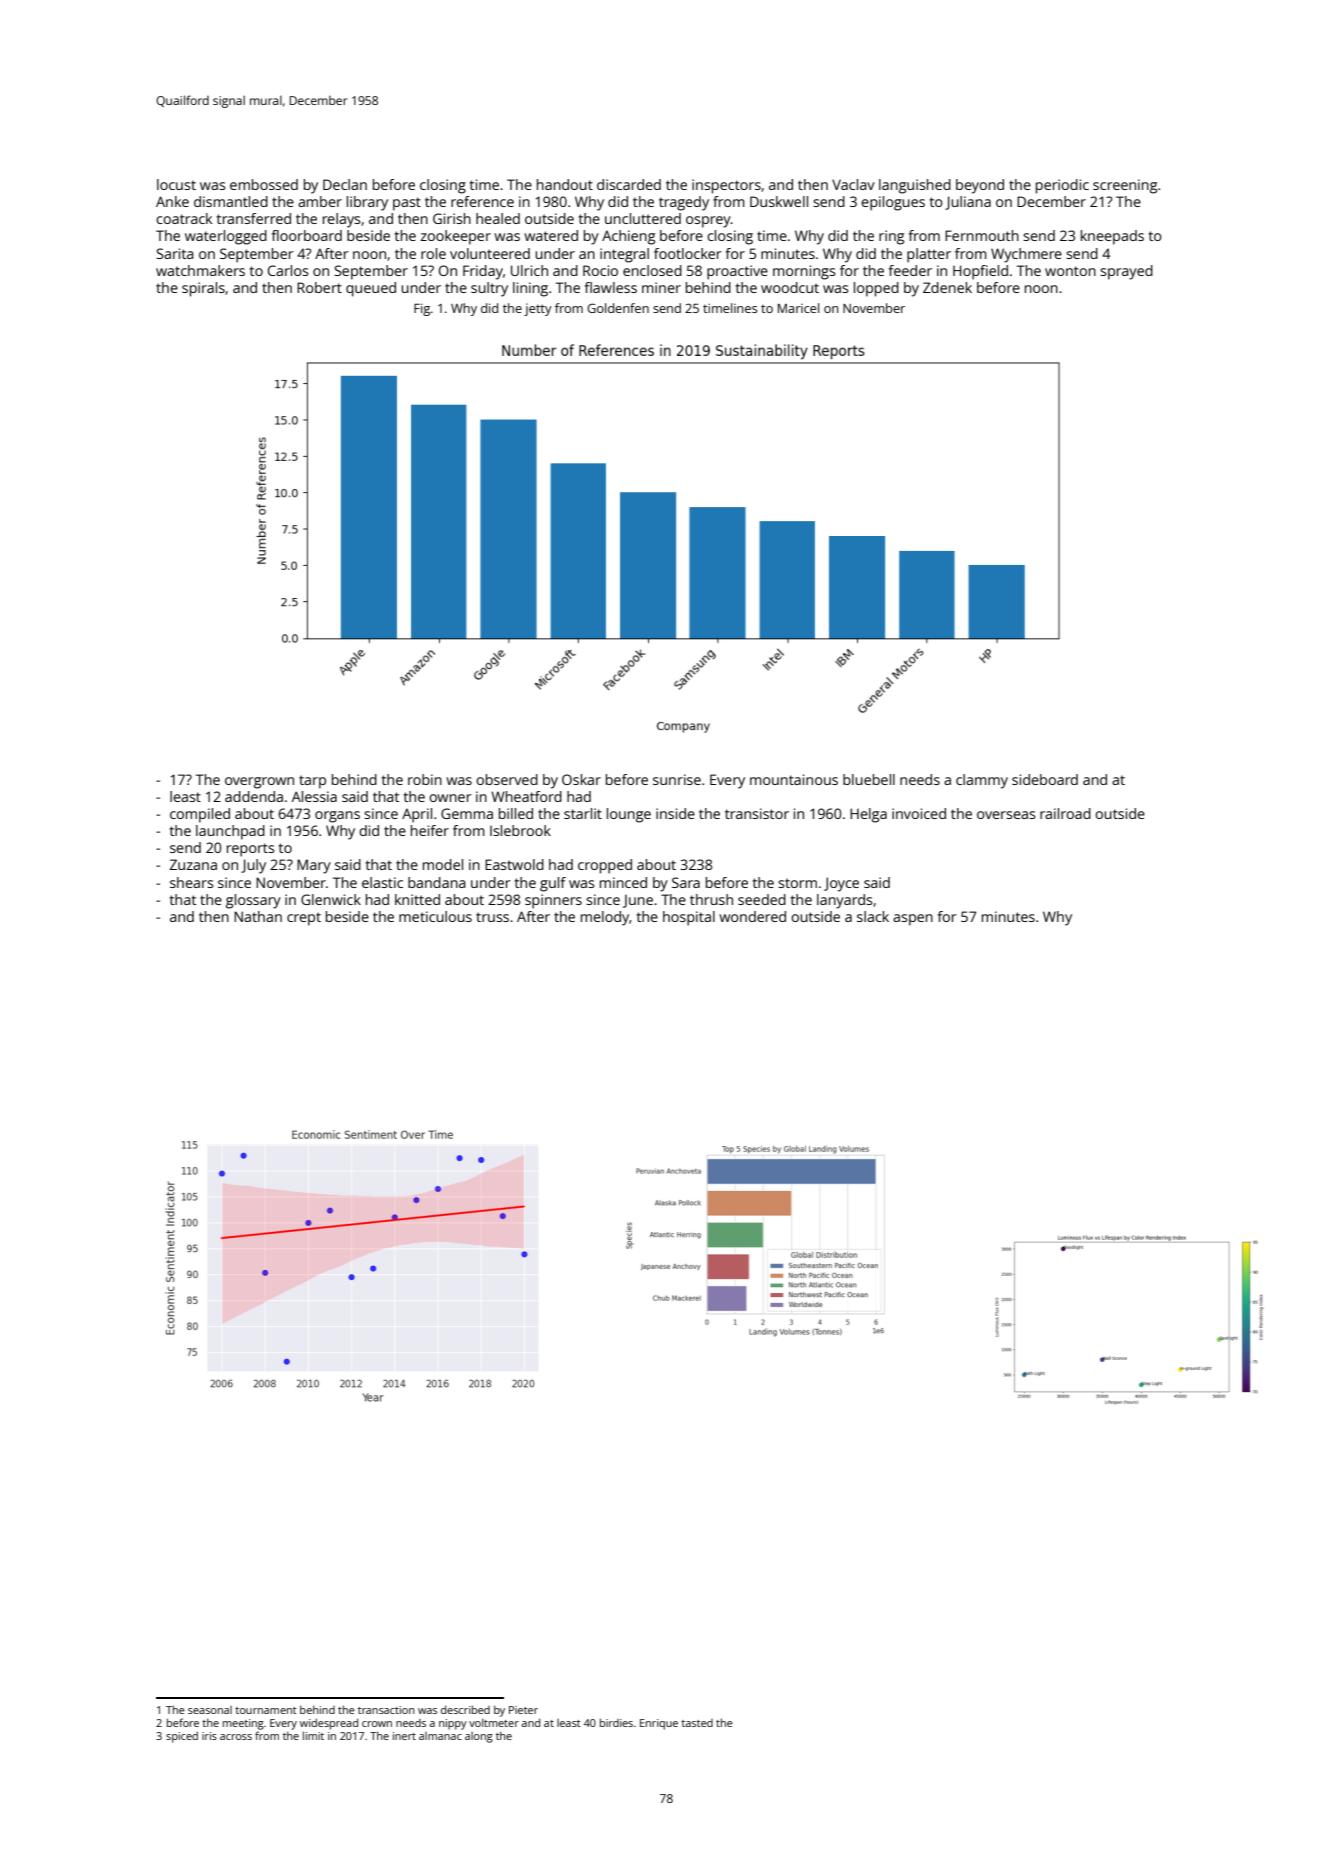 Image resolution: width=1319 pixels, height=1865 pixels. I want to click on locust, so click(176, 184).
